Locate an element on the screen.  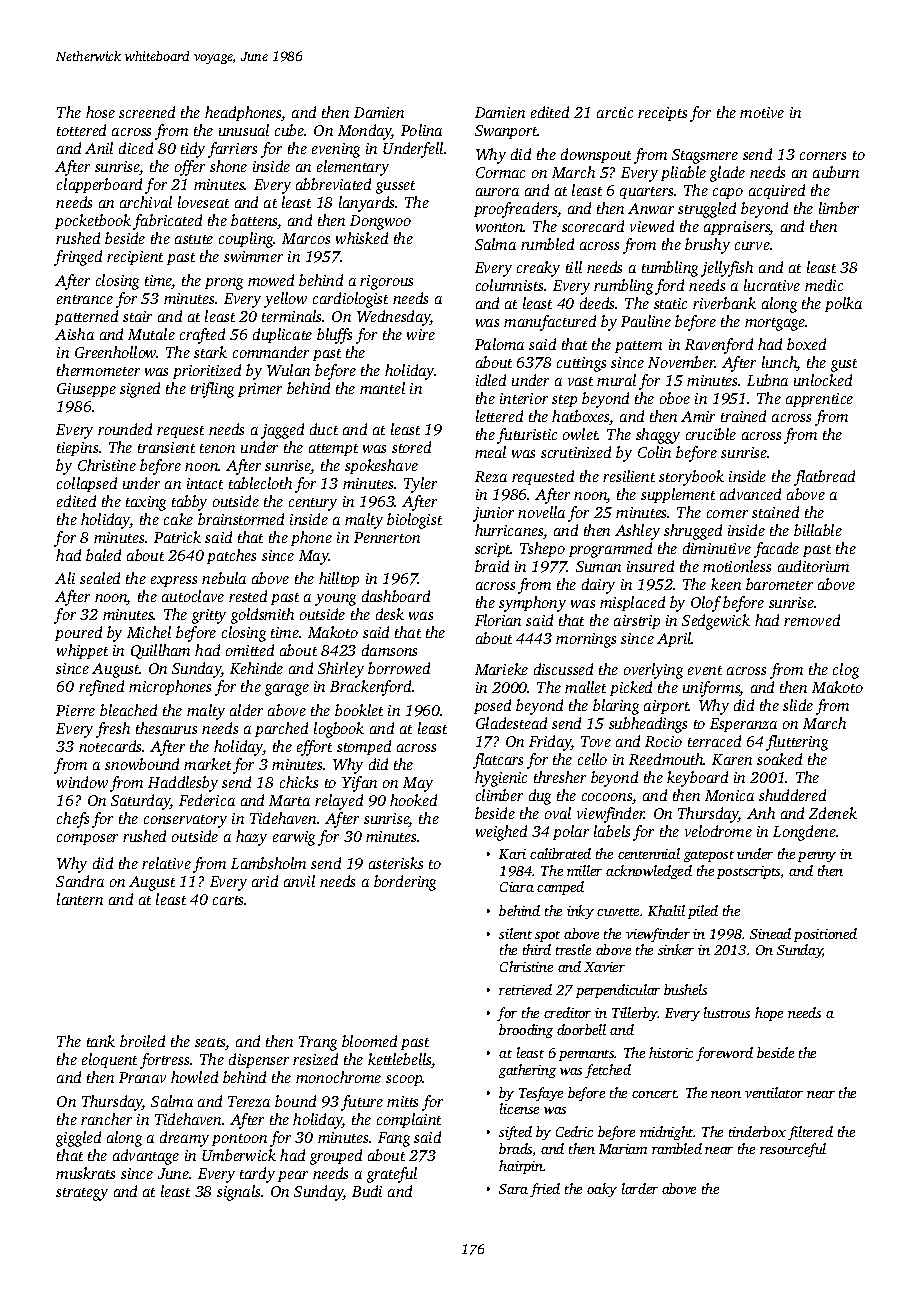
receipts is located at coordinates (662, 114).
